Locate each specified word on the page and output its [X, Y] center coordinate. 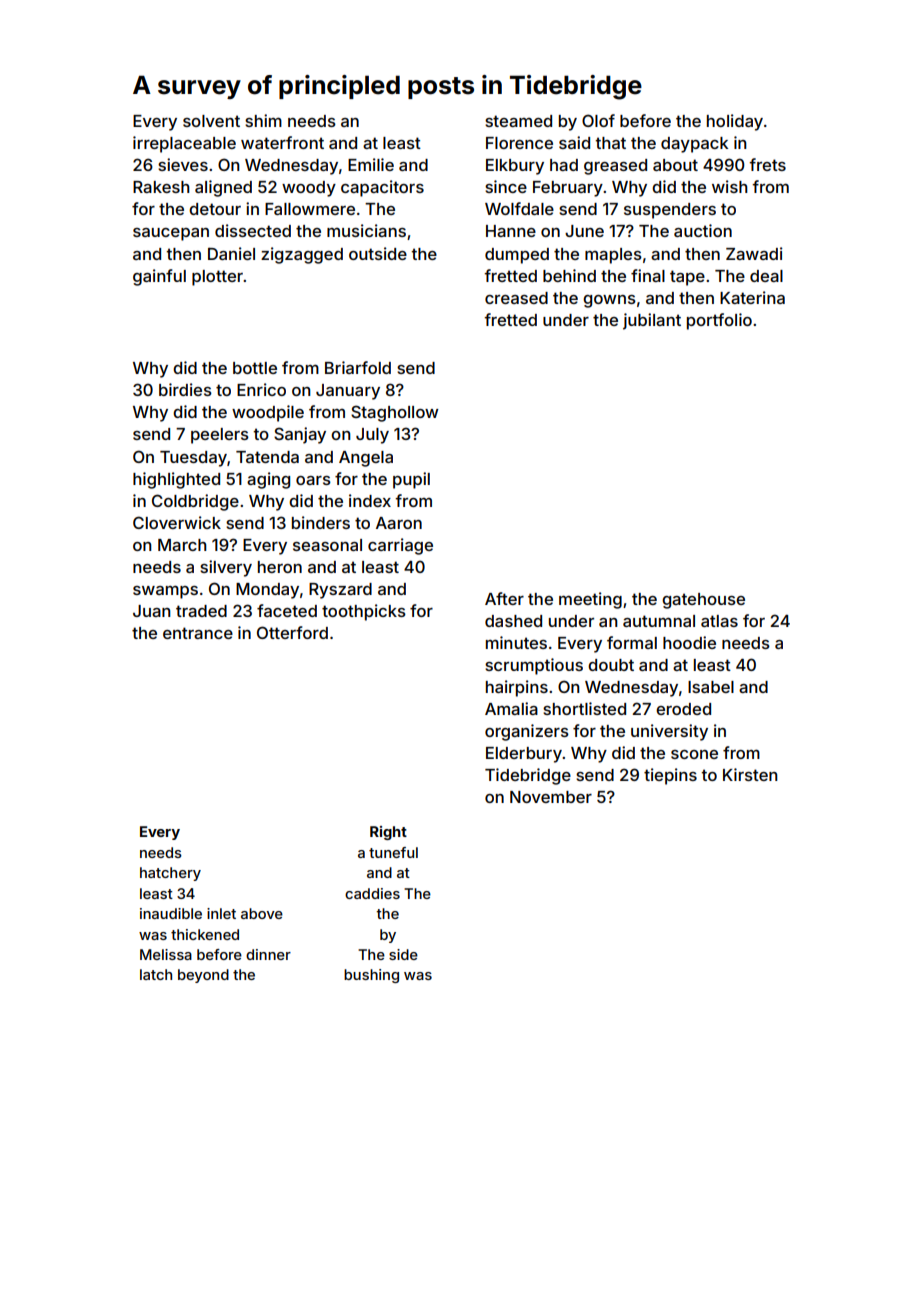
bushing [371, 976]
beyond [203, 976]
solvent [211, 121]
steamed [518, 121]
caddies [372, 893]
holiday [735, 122]
